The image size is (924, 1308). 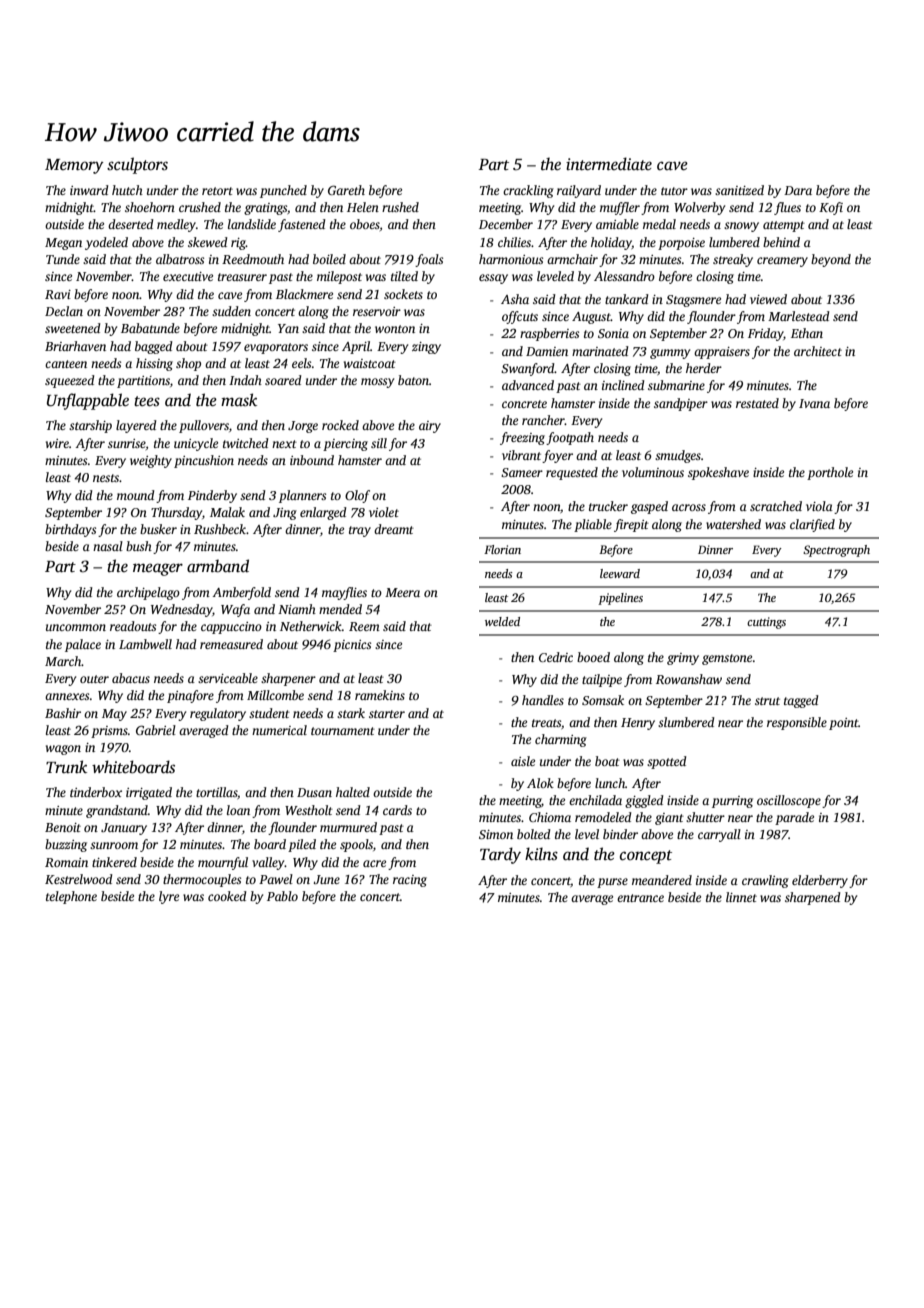 What do you see at coordinates (776, 506) in the document?
I see `scratched` at bounding box center [776, 506].
